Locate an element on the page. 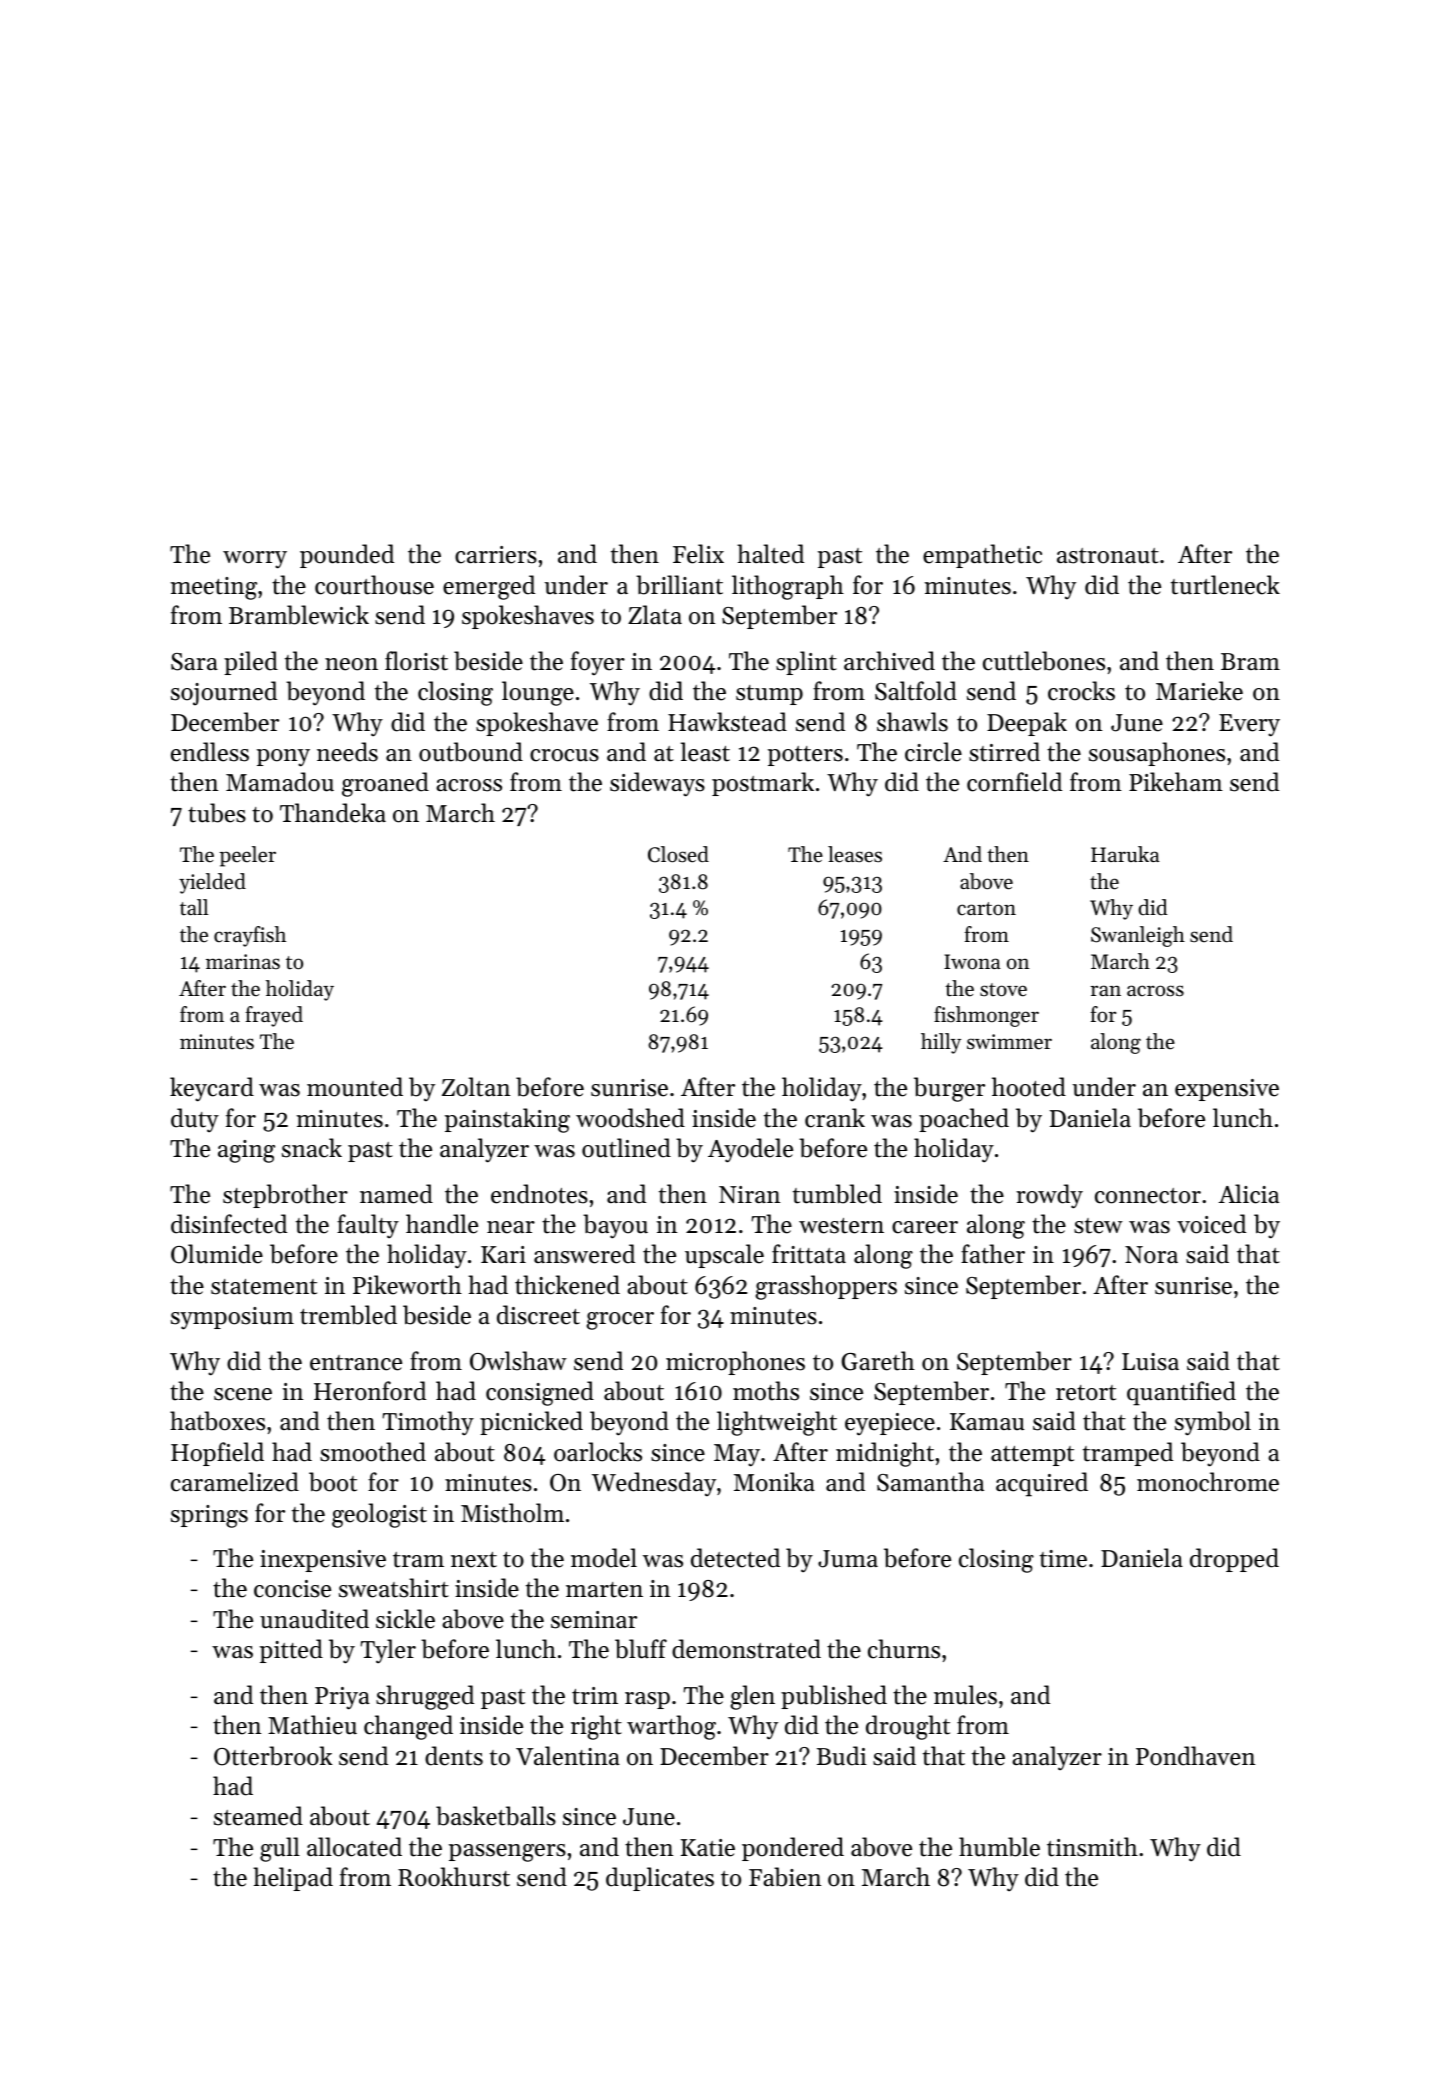  Swanleigh is located at coordinates (1138, 936).
